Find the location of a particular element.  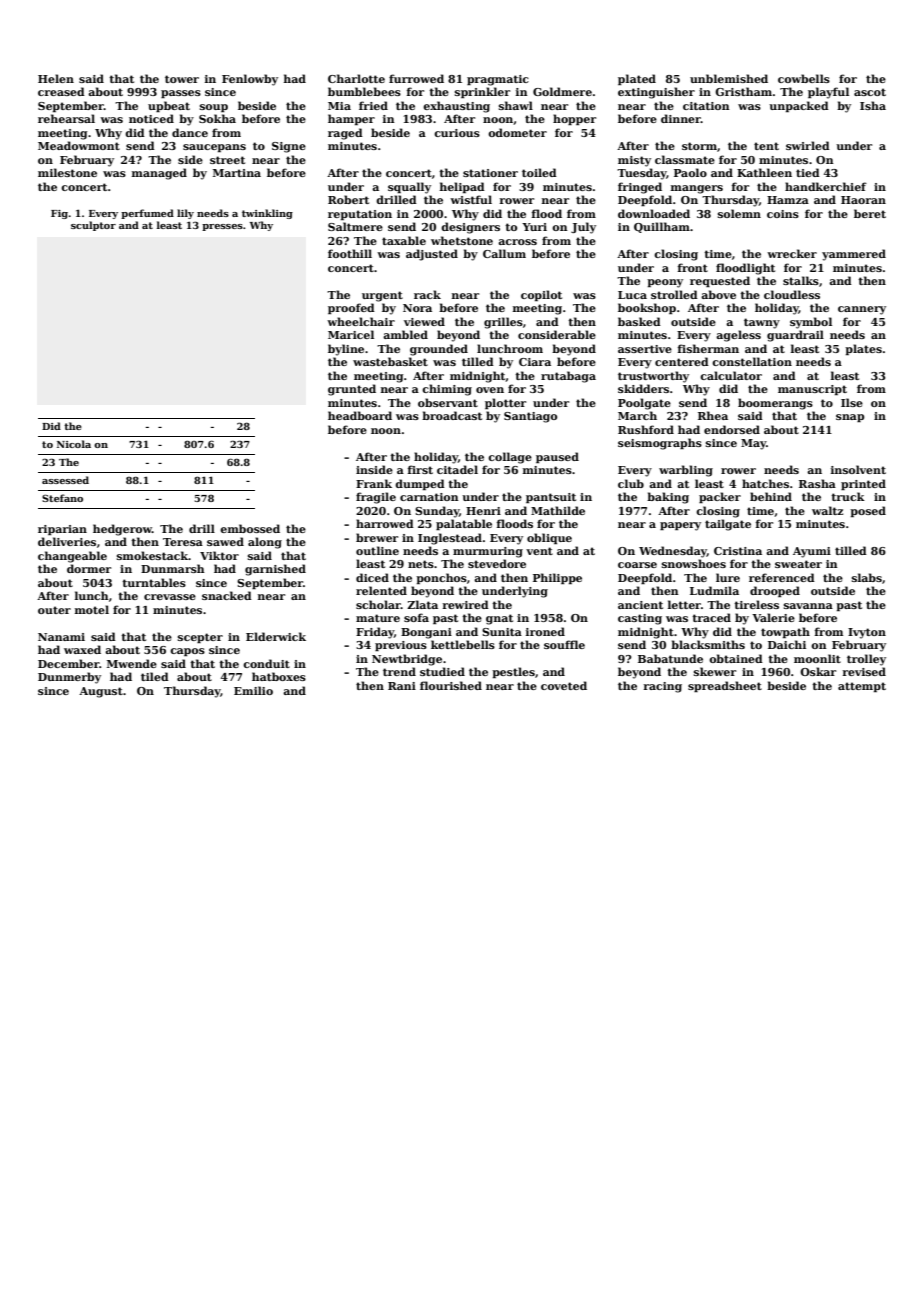

presses is located at coordinates (222, 227).
